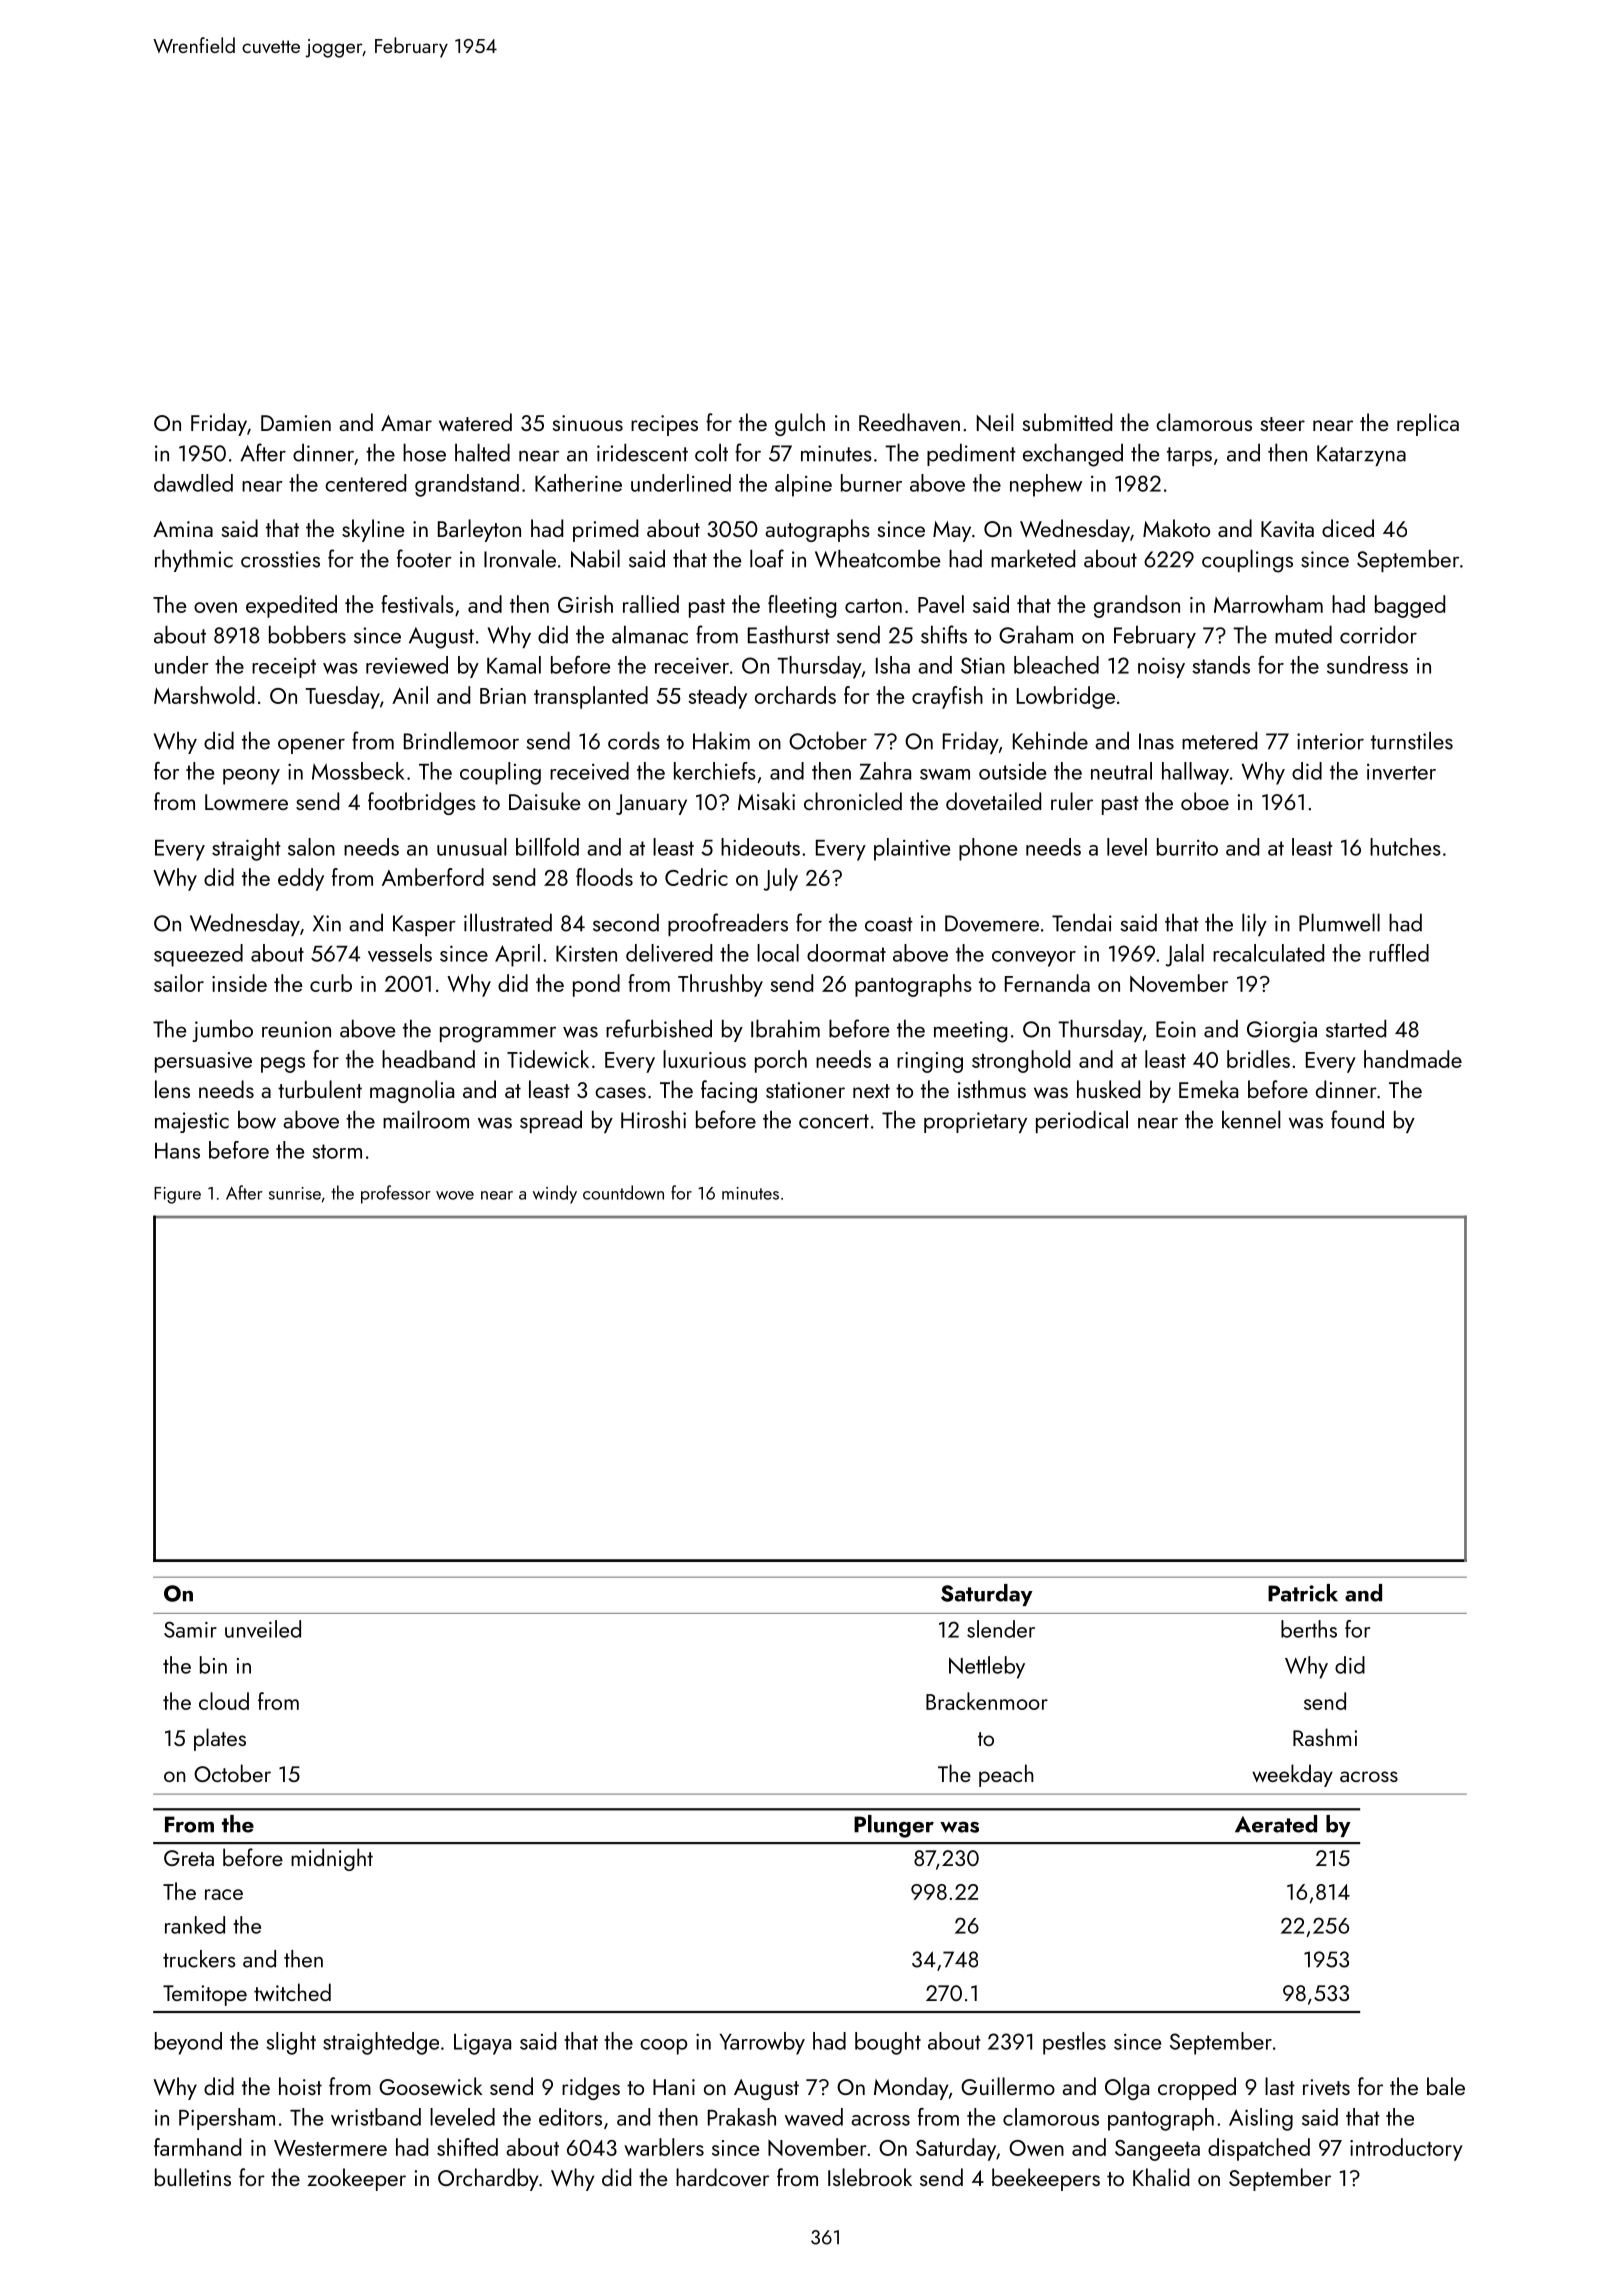  What do you see at coordinates (220, 1739) in the page?
I see `plates` at bounding box center [220, 1739].
